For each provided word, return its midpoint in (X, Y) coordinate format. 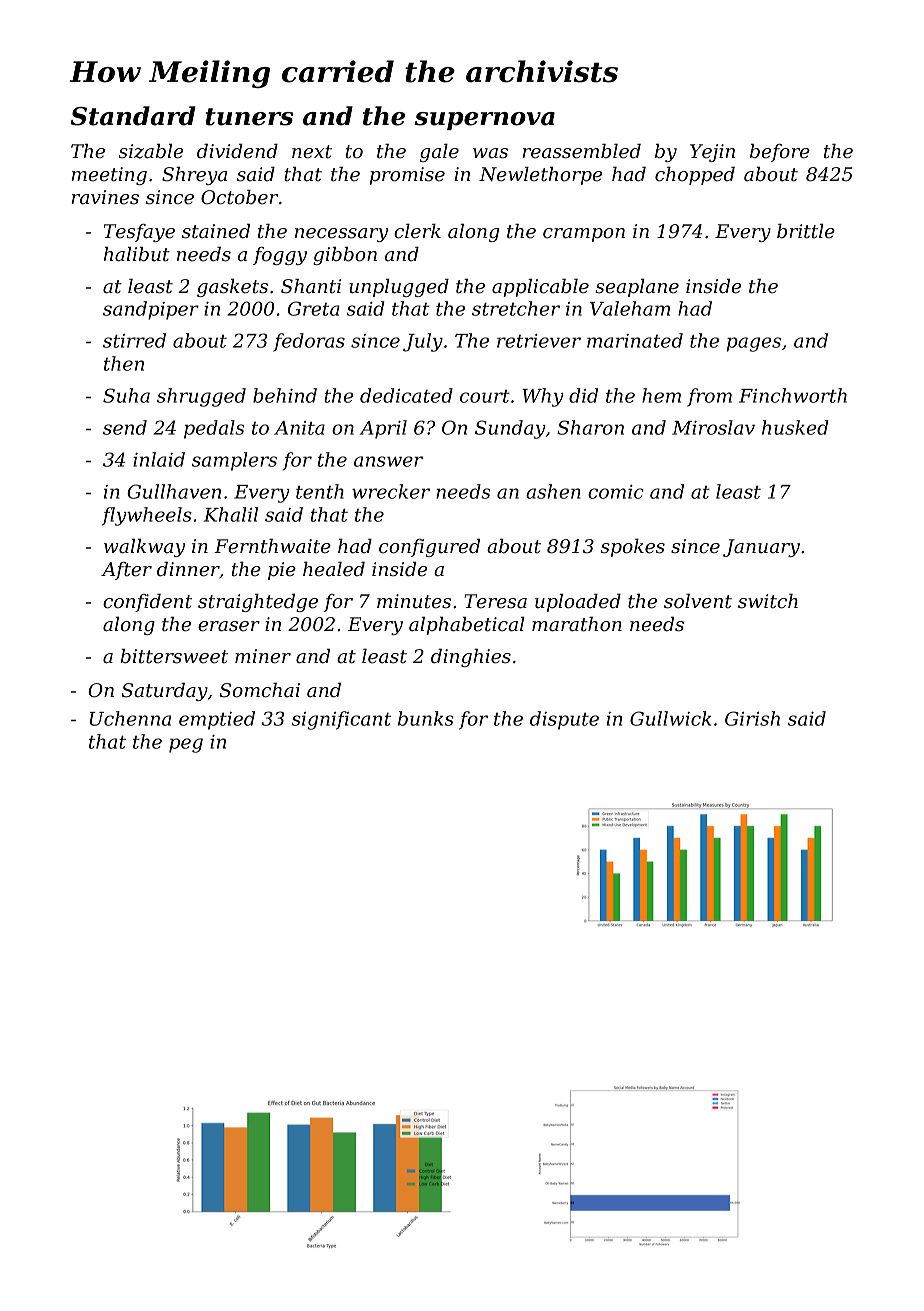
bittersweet (174, 656)
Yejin (712, 153)
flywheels (147, 516)
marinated (635, 340)
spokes (633, 548)
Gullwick (670, 718)
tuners (249, 117)
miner (263, 656)
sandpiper (151, 310)
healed (334, 569)
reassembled (581, 151)
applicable (540, 288)
